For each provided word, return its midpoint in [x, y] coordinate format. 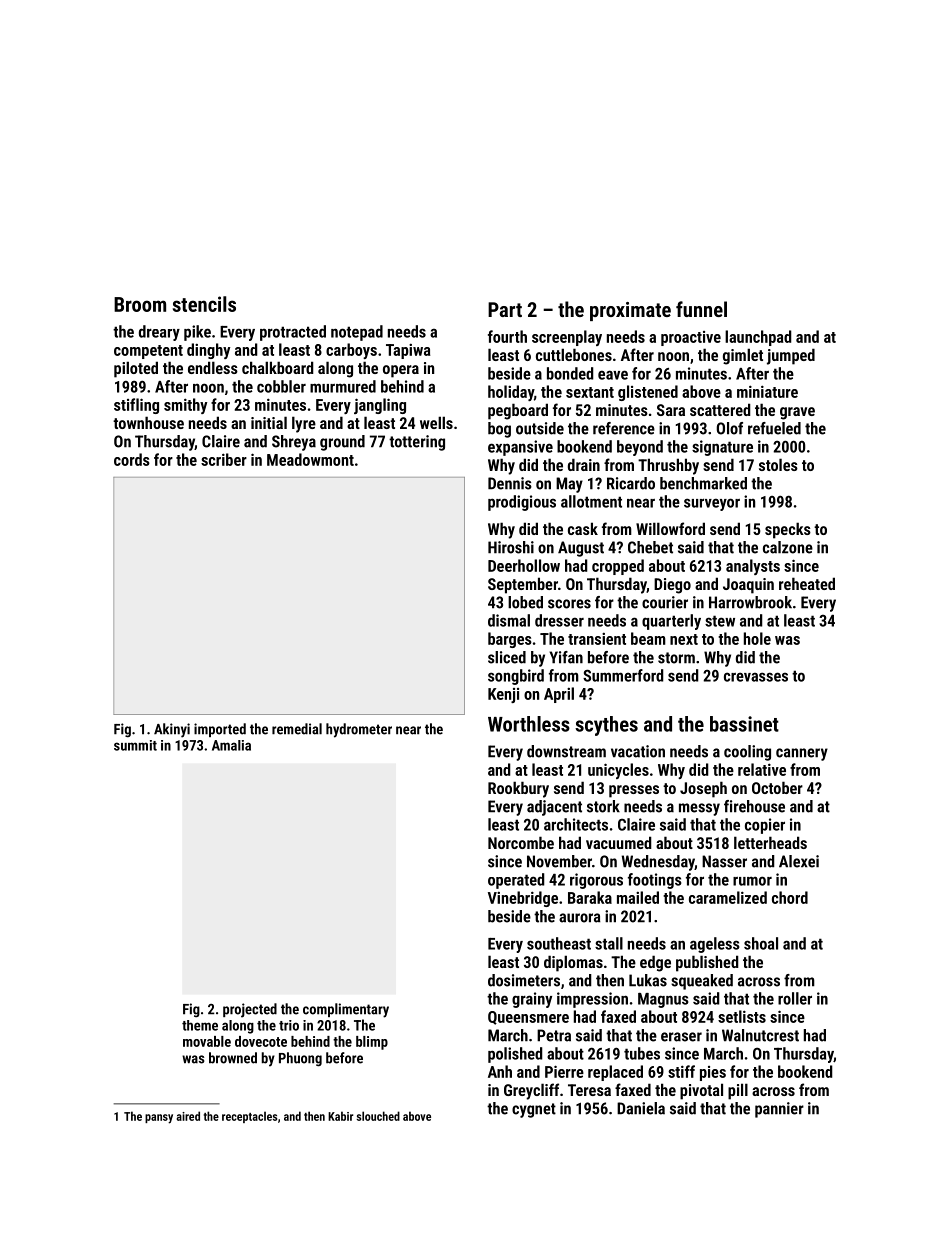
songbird [516, 677]
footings [655, 881]
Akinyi [172, 730]
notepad [357, 333]
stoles [778, 464]
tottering [417, 443]
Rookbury [518, 789]
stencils [204, 304]
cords [132, 459]
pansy [159, 1119]
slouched [378, 1116]
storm [676, 658]
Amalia [231, 745]
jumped [791, 356]
